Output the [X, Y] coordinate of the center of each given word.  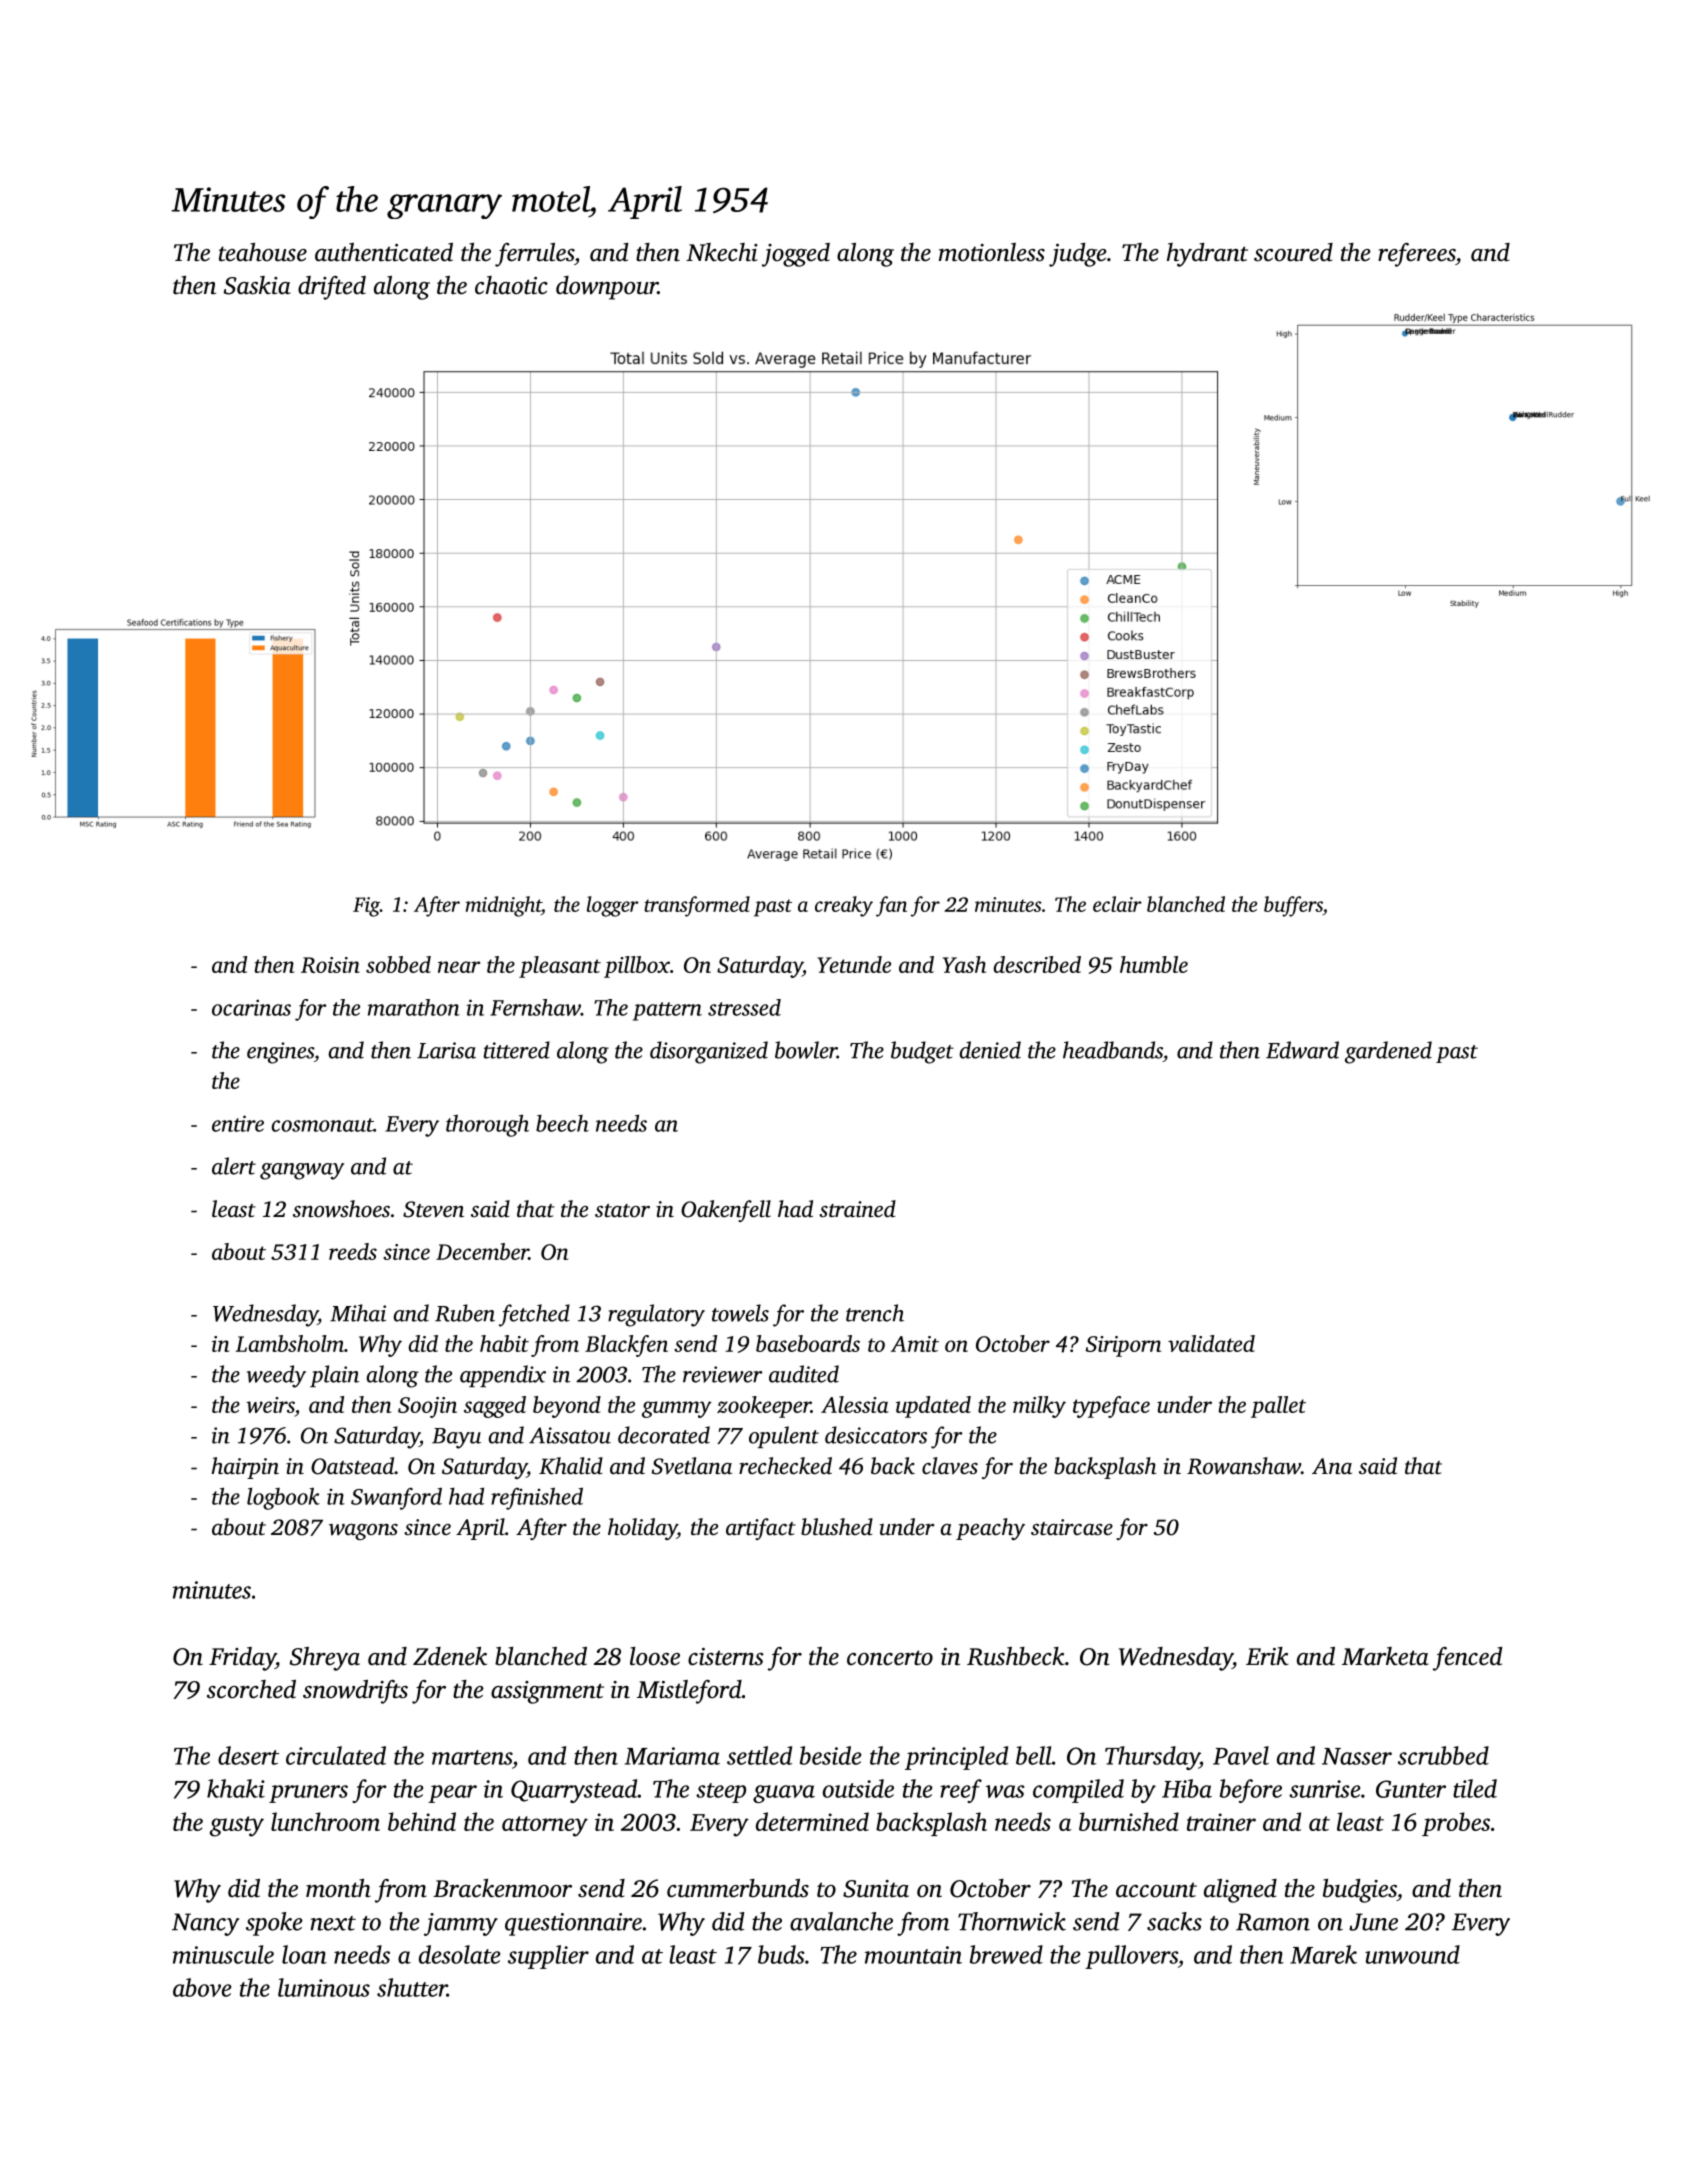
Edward [1302, 1050]
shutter [412, 1987]
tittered [517, 1050]
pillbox [637, 967]
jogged [796, 255]
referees [1416, 255]
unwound [1412, 1954]
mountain [913, 1955]
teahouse [263, 252]
